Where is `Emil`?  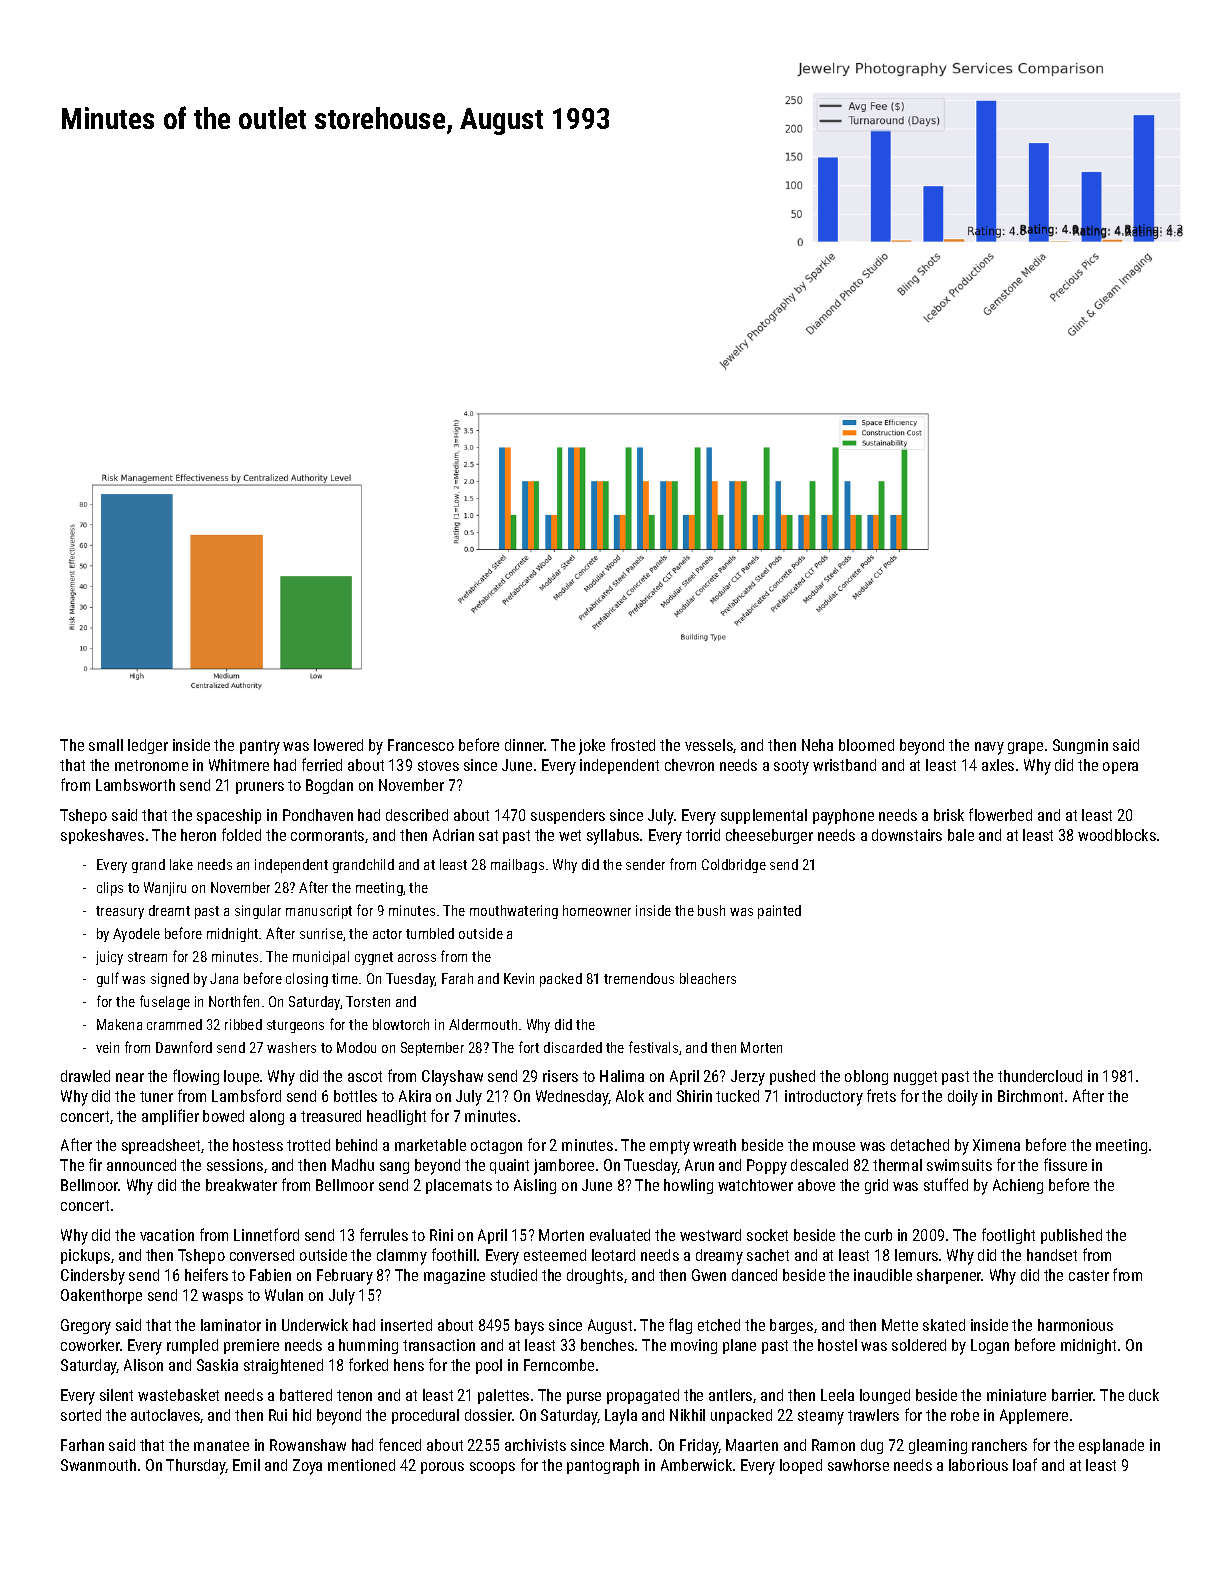
Emil is located at coordinates (246, 1465).
